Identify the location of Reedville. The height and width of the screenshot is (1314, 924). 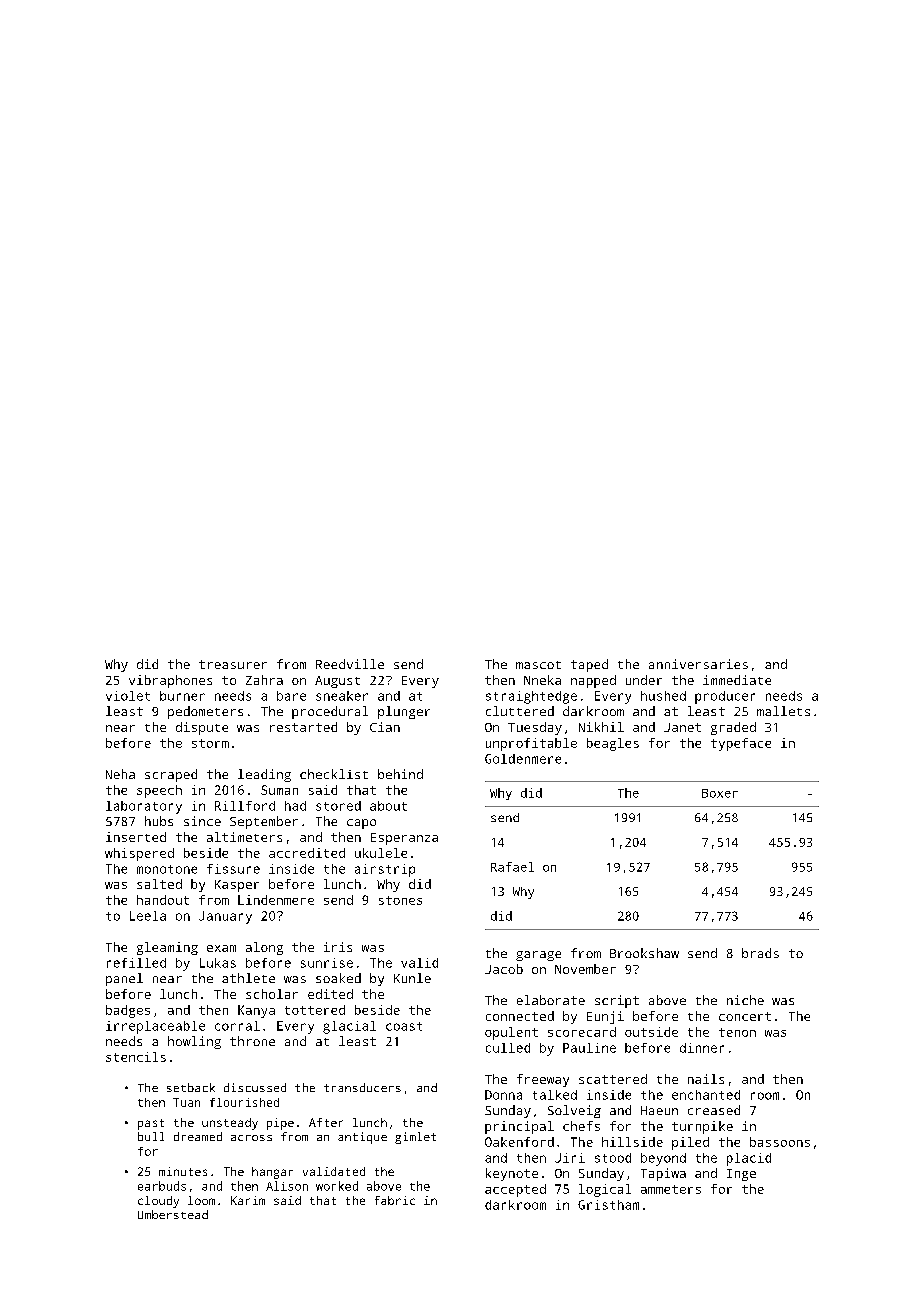
(350, 664).
